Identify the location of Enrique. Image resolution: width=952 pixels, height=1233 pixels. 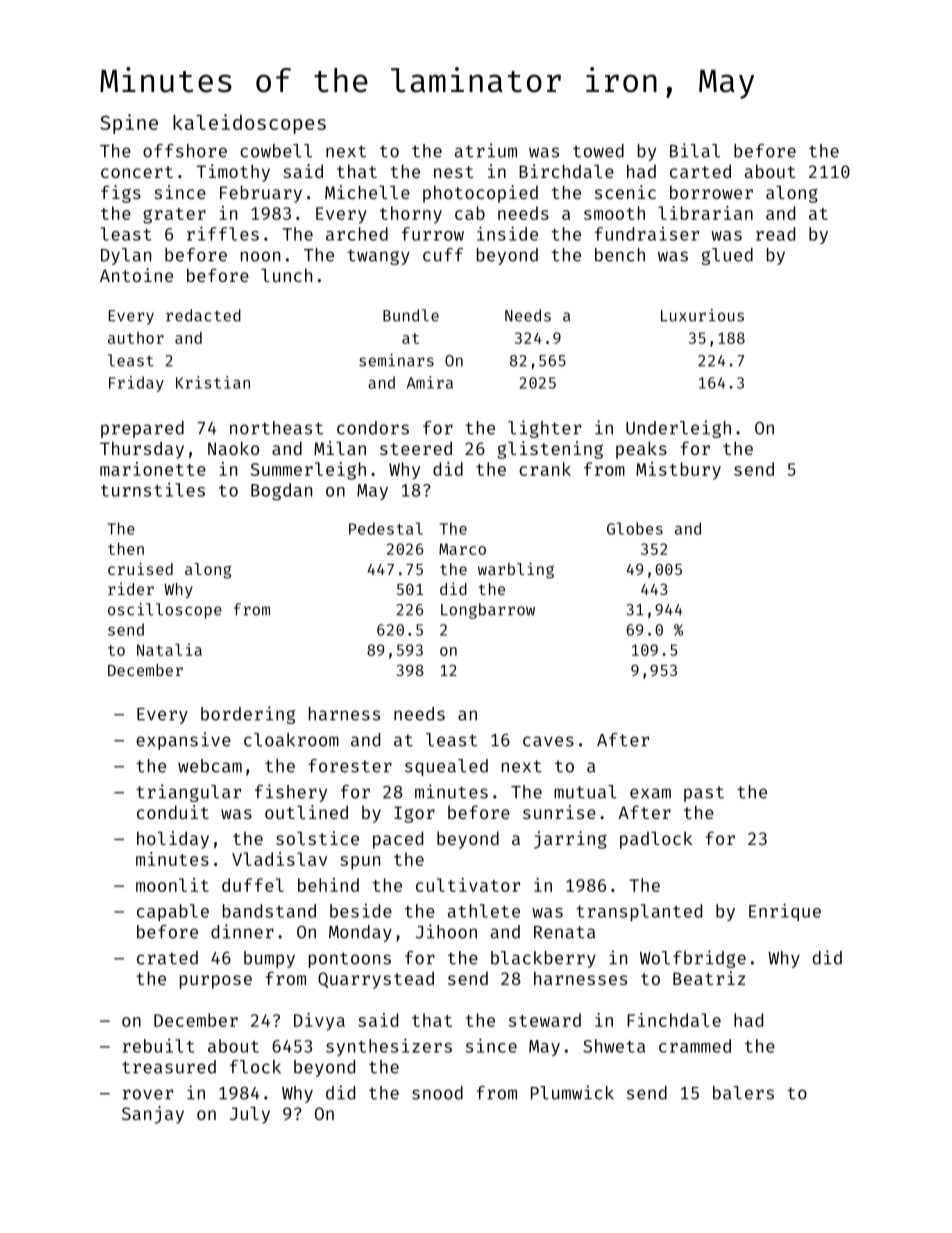
(785, 912).
